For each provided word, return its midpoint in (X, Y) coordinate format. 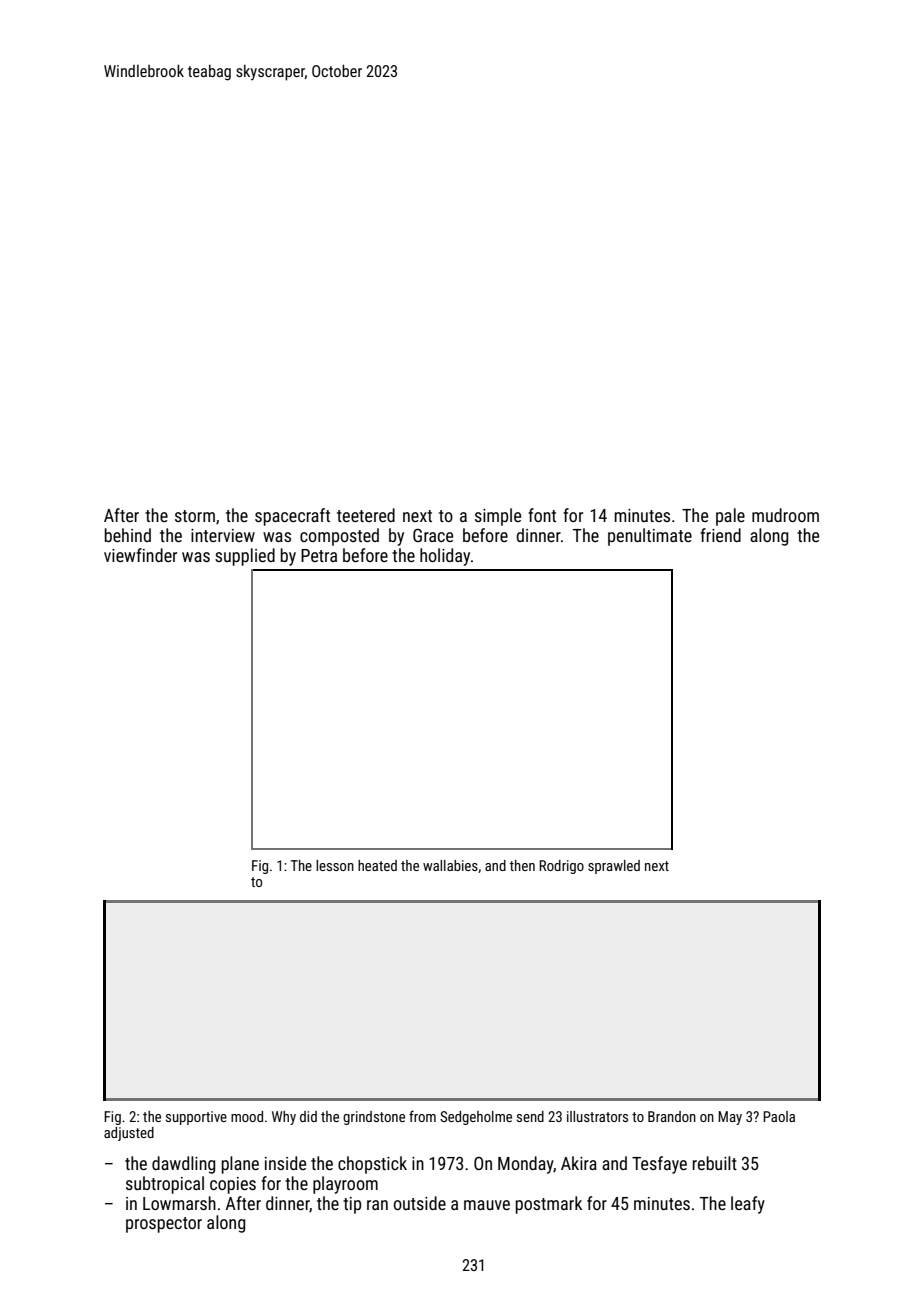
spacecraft (292, 517)
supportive (196, 1118)
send (530, 1116)
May (730, 1118)
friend (720, 535)
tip (352, 1205)
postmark (549, 1205)
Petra (319, 555)
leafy (748, 1205)
